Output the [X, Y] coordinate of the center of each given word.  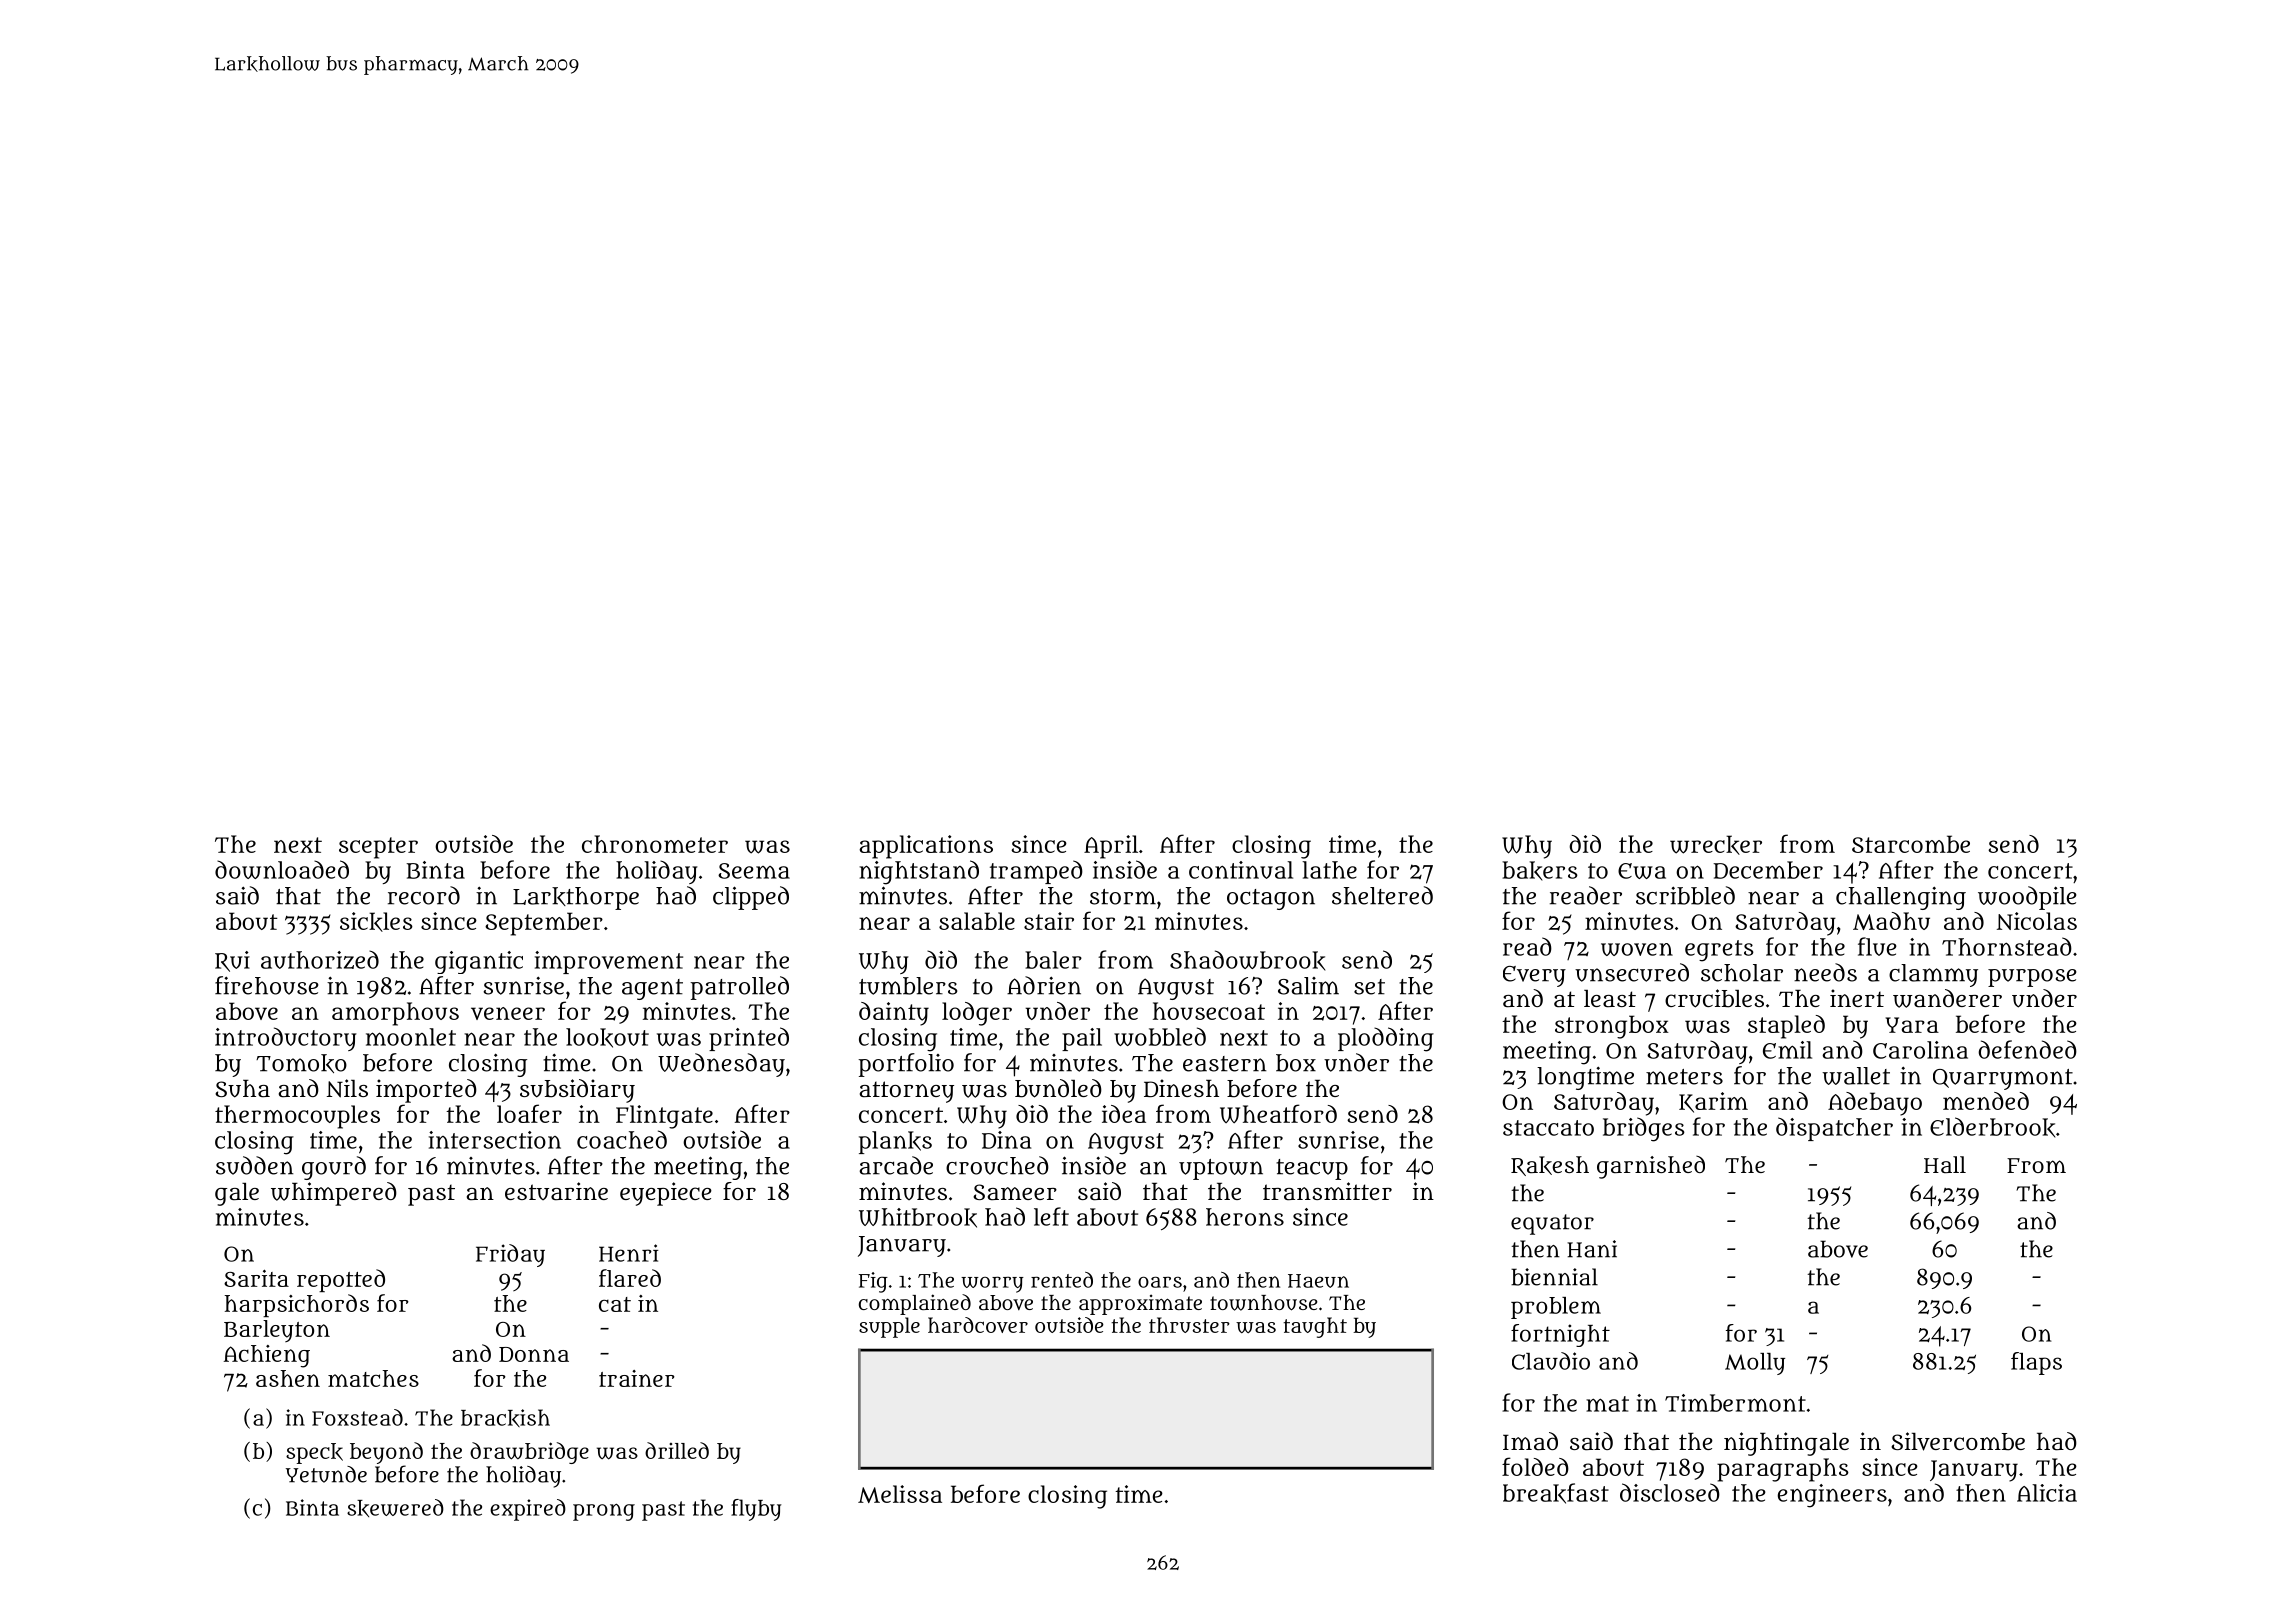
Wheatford [1278, 1113]
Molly [1755, 1364]
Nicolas [2037, 921]
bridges [1644, 1129]
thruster [1189, 1325]
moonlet [411, 1037]
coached [622, 1139]
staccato [1548, 1128]
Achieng [267, 1356]
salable [977, 921]
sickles [376, 922]
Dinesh [1181, 1088]
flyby [756, 1510]
